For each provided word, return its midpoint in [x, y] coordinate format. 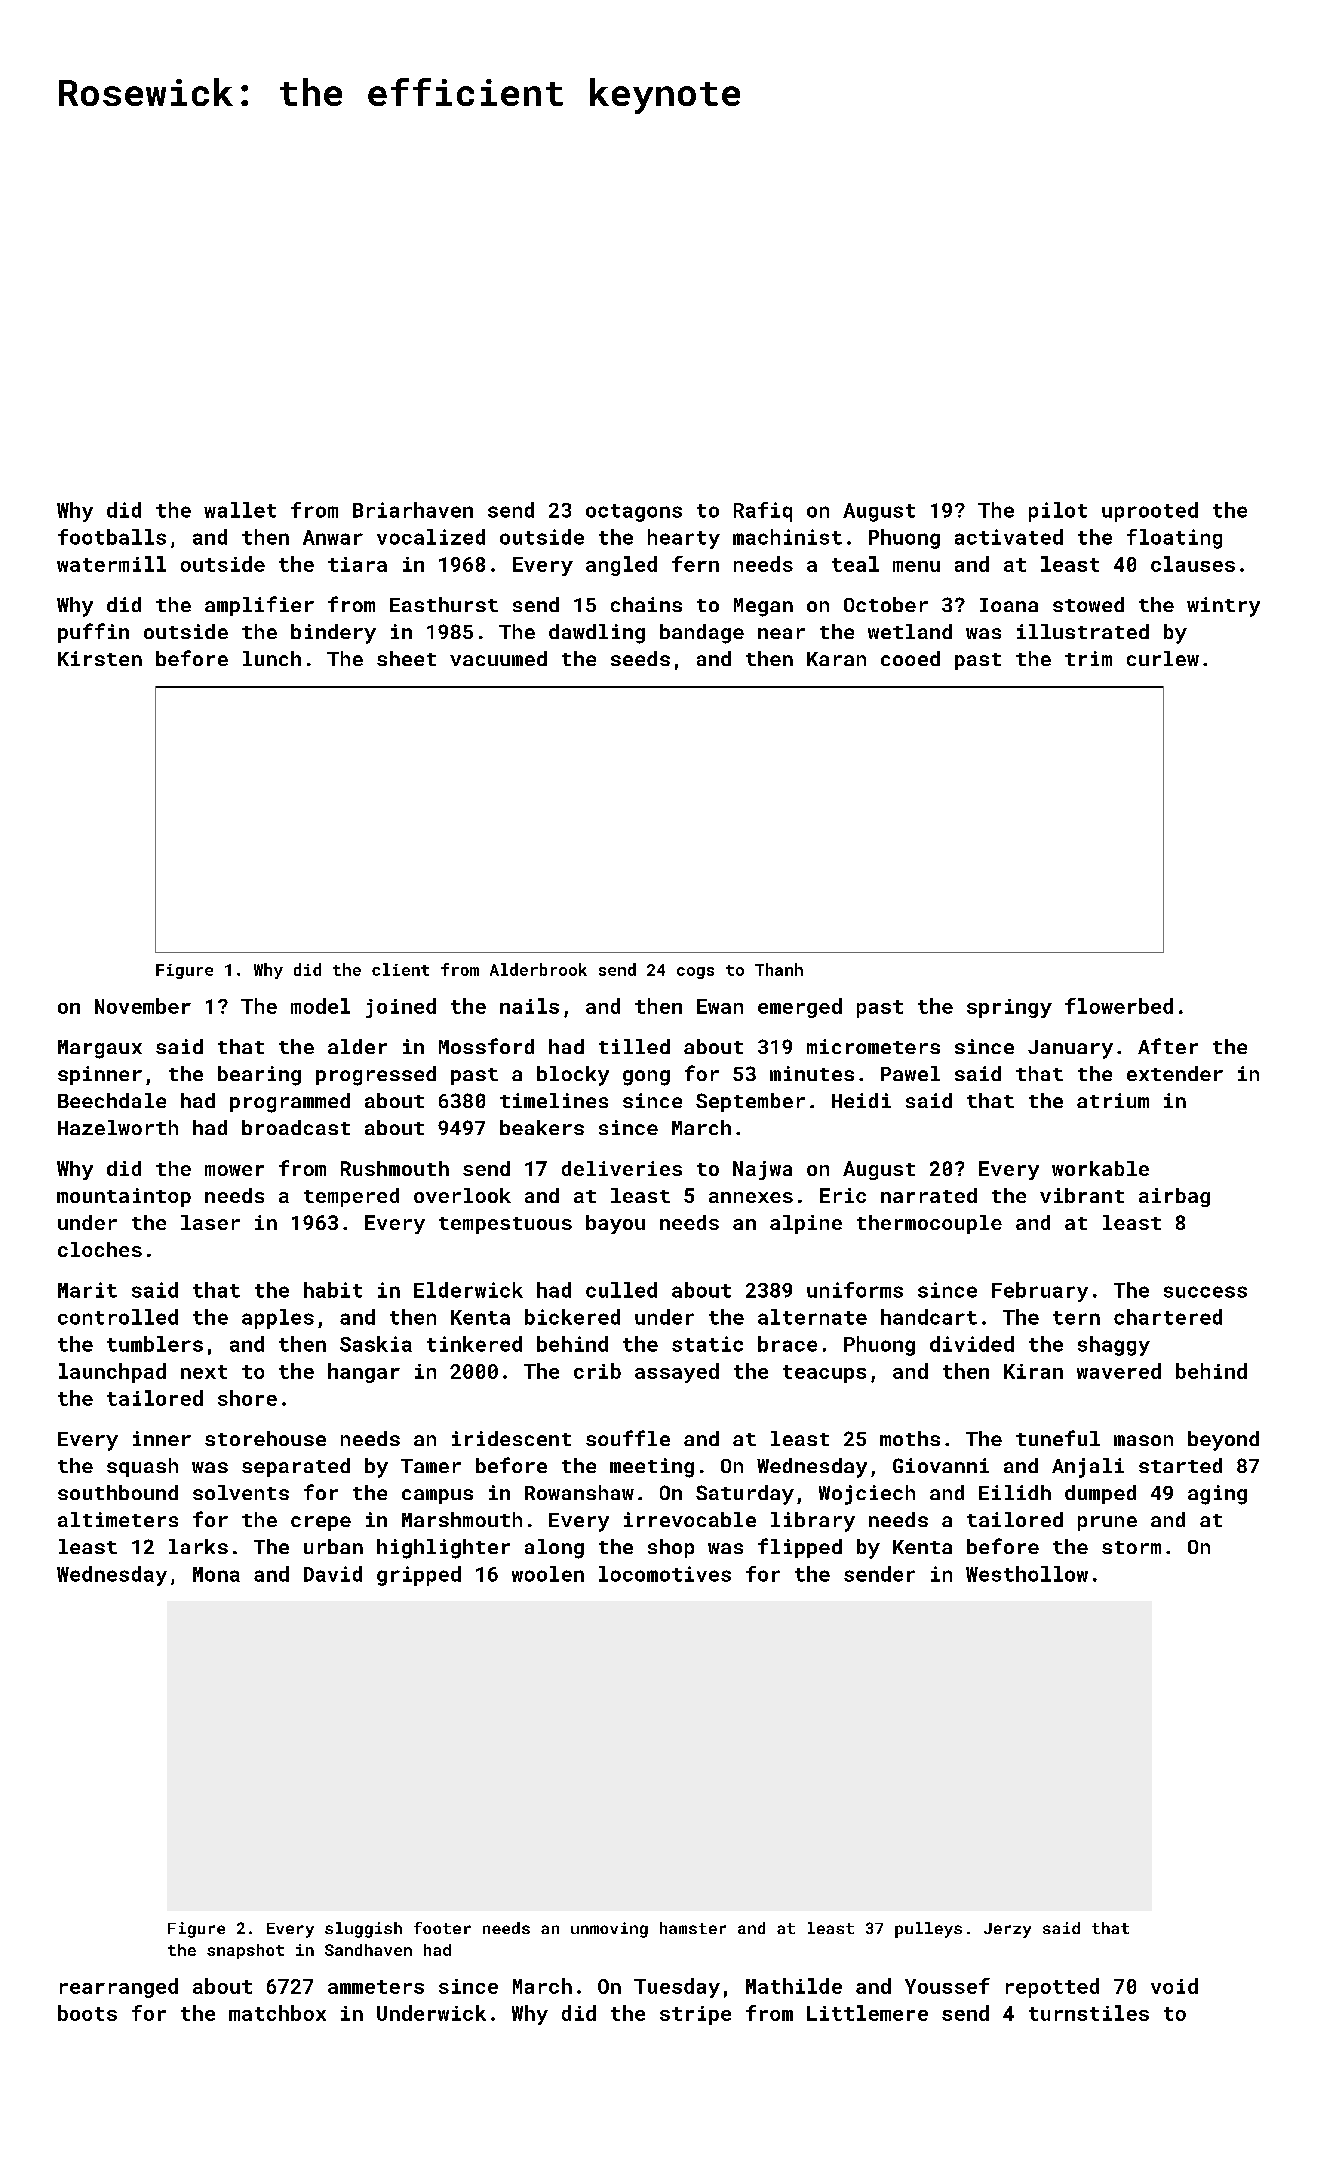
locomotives [665, 1574]
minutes [812, 1073]
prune [1107, 1523]
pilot [1058, 512]
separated [296, 1467]
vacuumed [498, 658]
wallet [240, 510]
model [320, 1006]
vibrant [1082, 1195]
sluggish [363, 1930]
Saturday [745, 1495]
